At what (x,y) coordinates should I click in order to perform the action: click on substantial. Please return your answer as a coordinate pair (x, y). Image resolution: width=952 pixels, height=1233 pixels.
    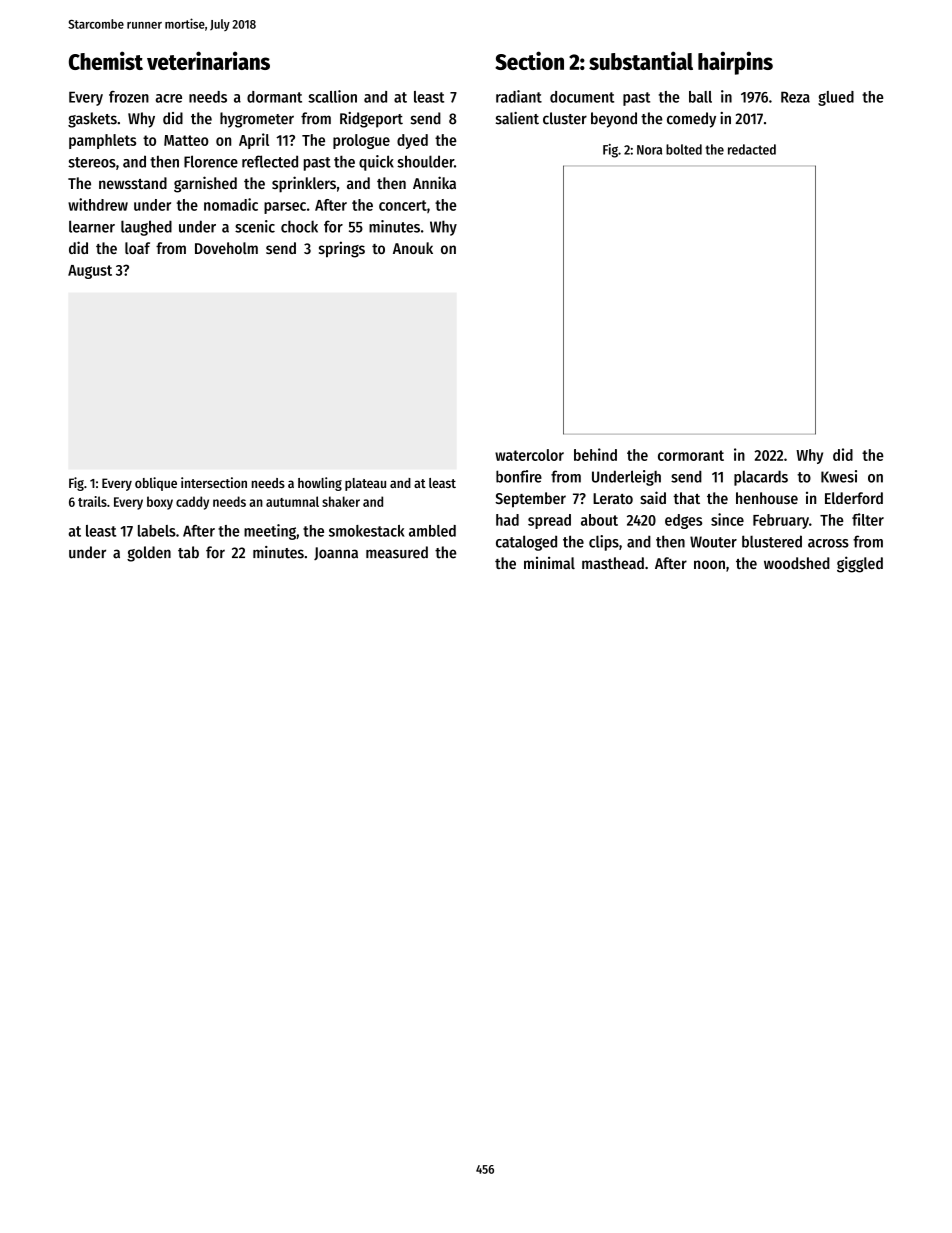
    Looking at the image, I should click on (641, 60).
